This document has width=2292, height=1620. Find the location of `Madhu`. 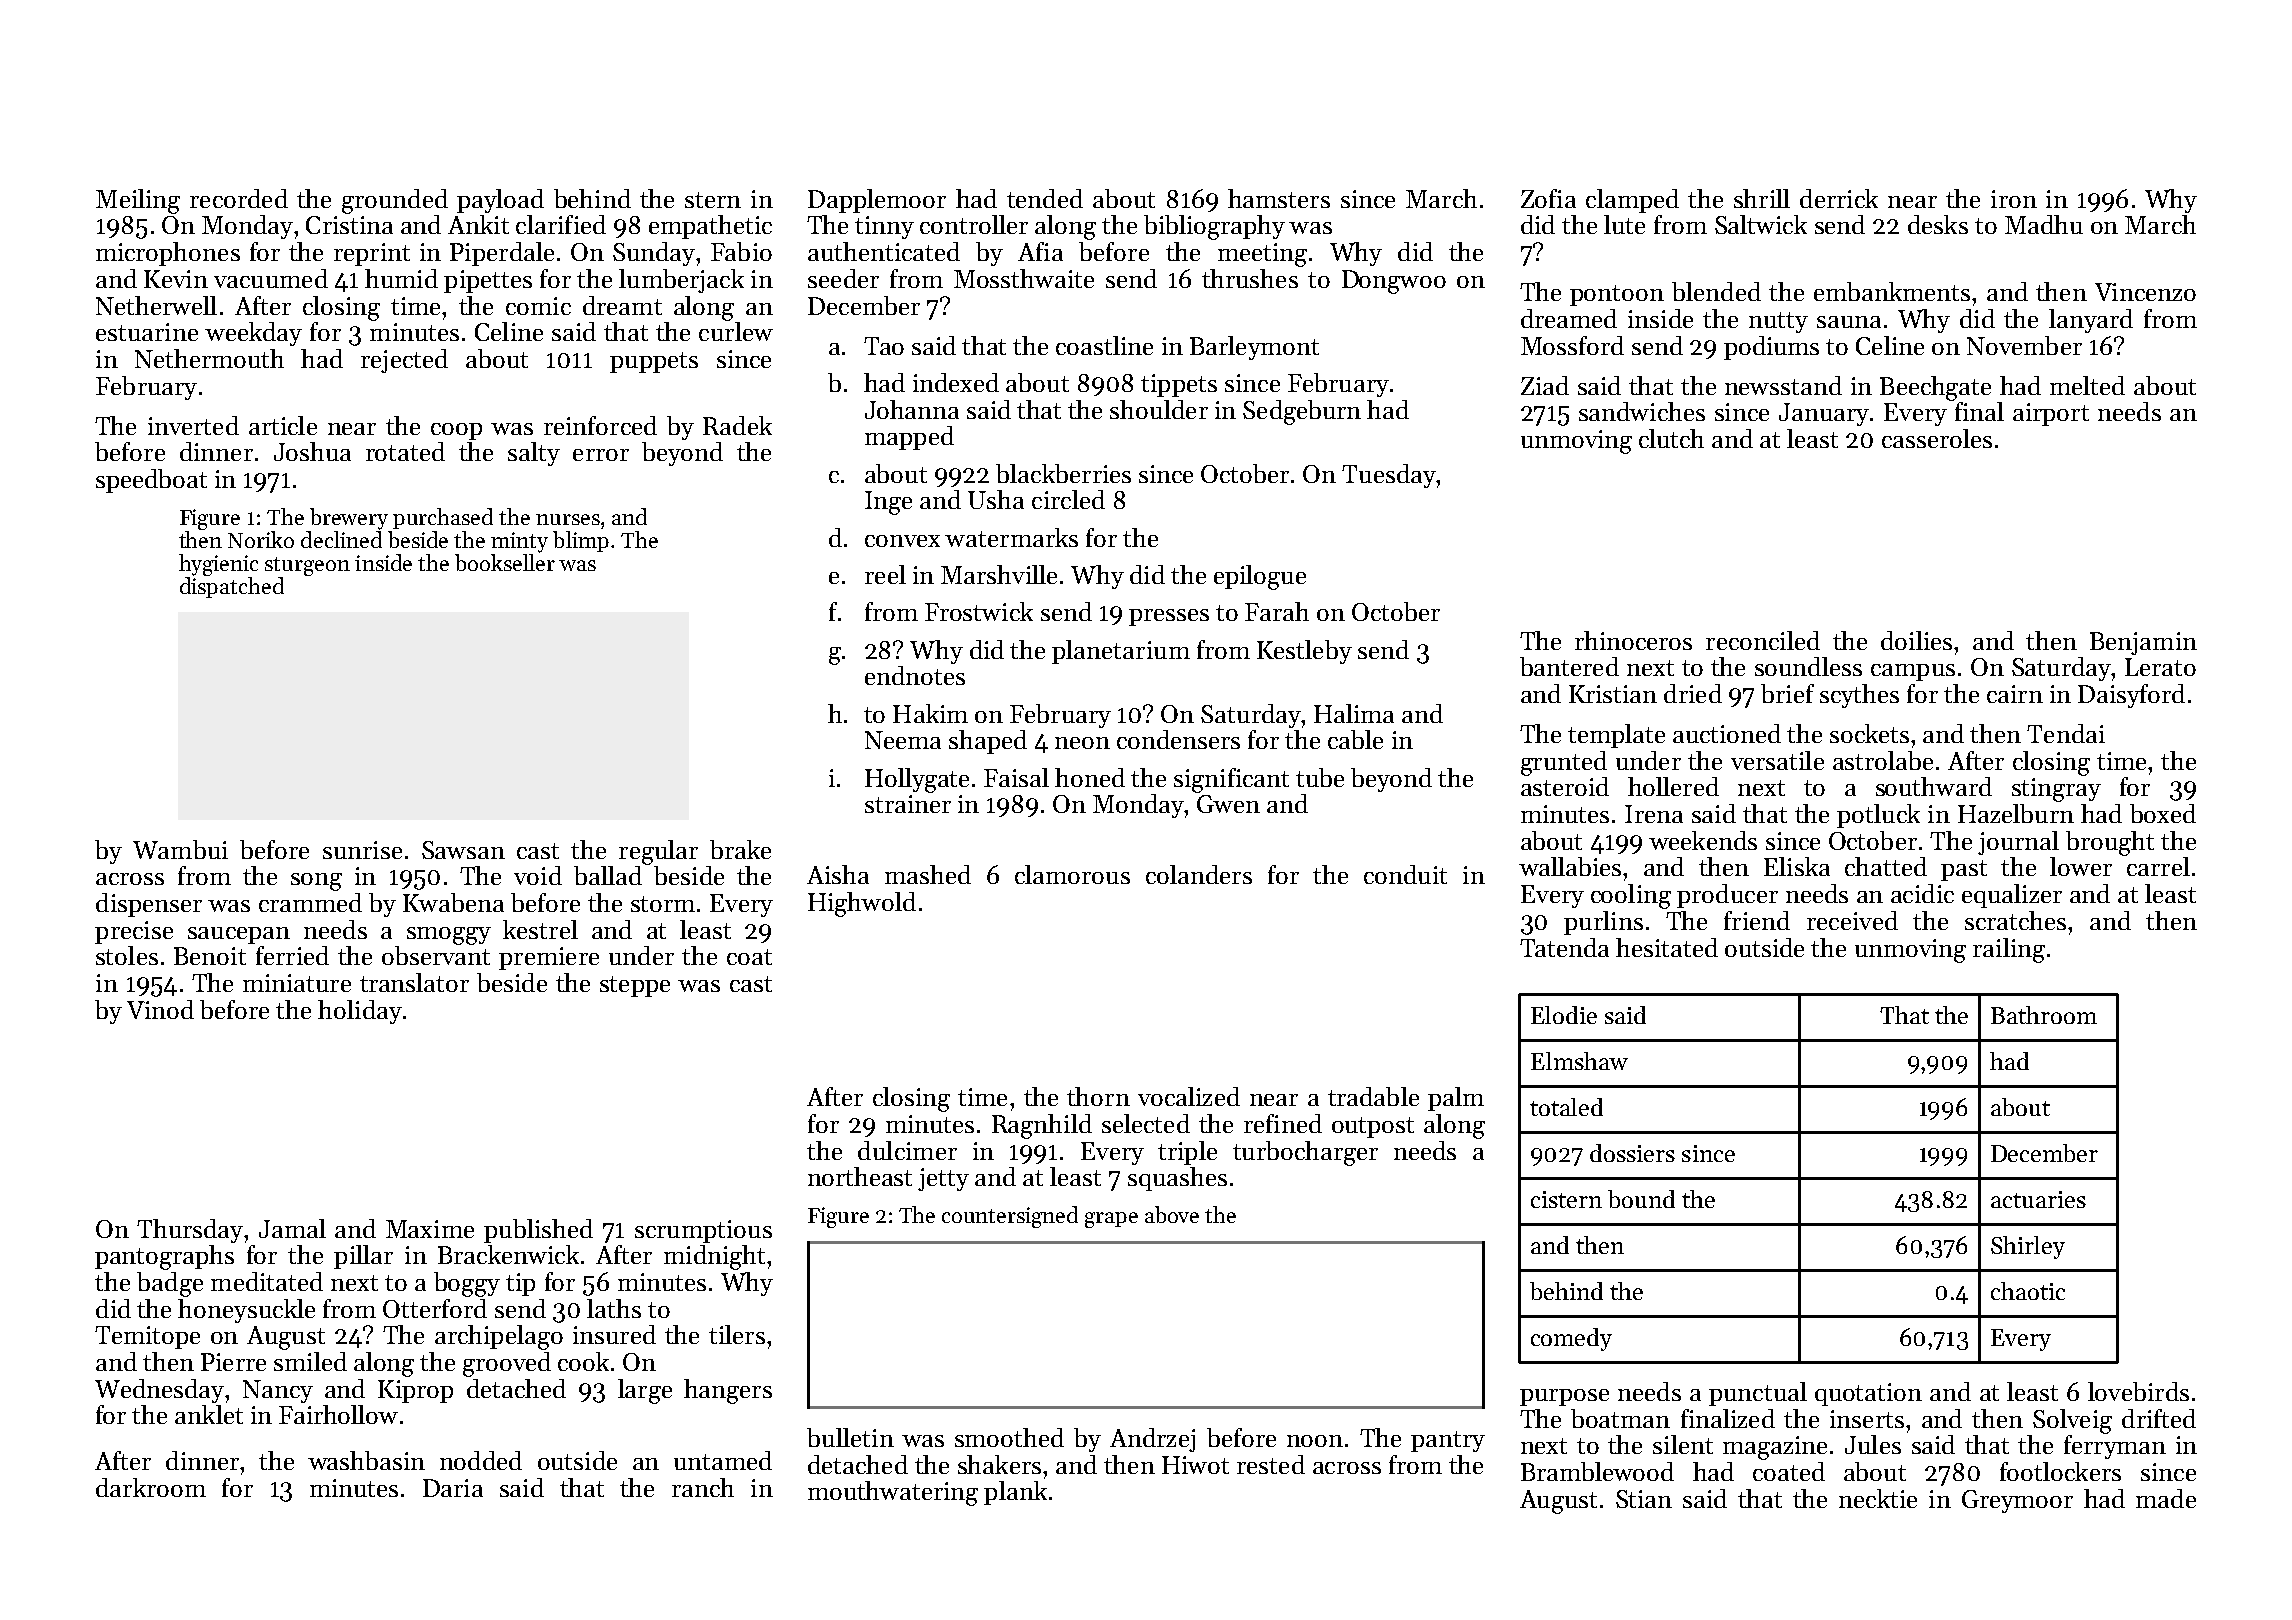

Madhu is located at coordinates (2044, 224).
